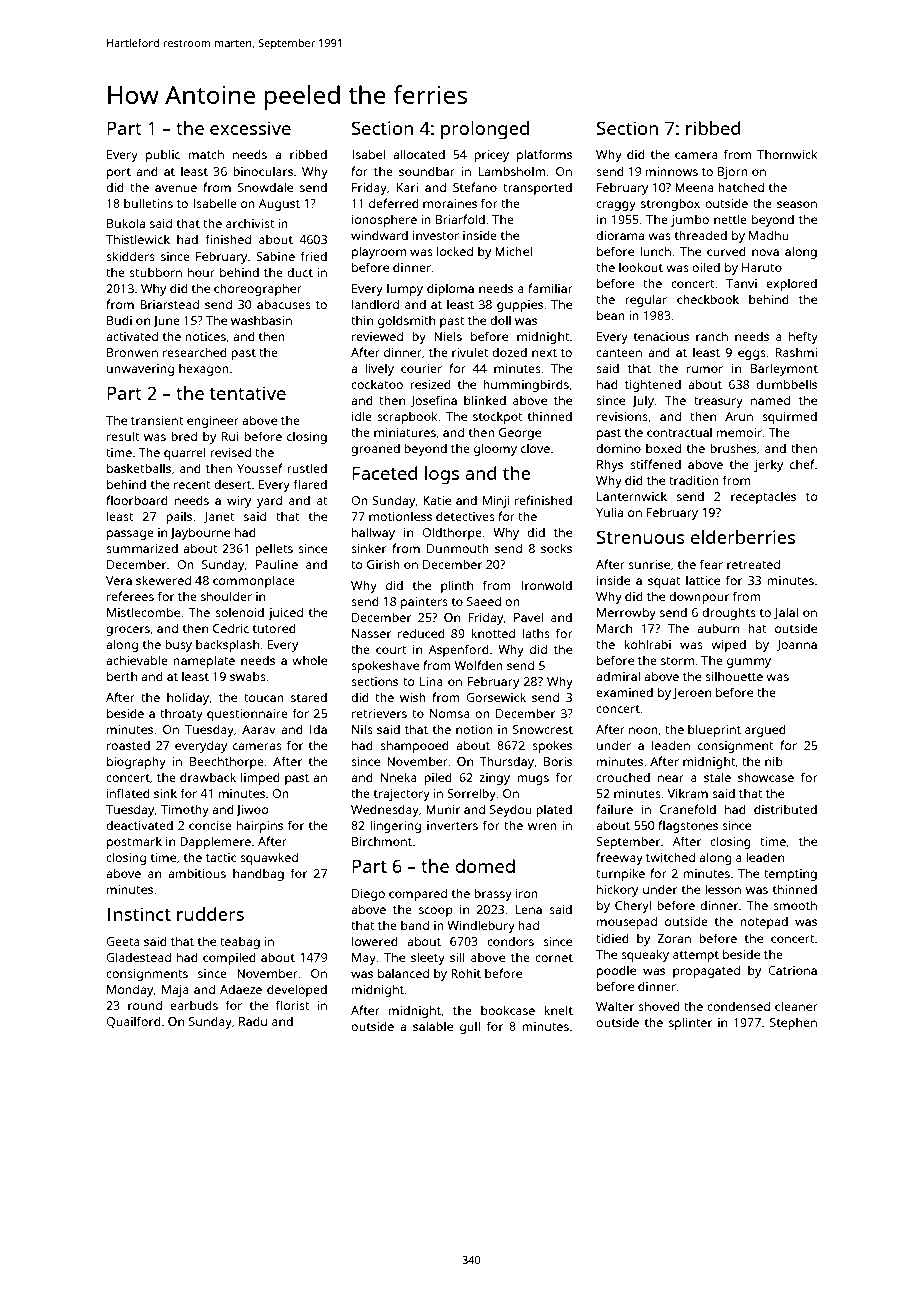 The image size is (924, 1308). Describe the element at coordinates (128, 745) in the document. I see `roasted` at that location.
